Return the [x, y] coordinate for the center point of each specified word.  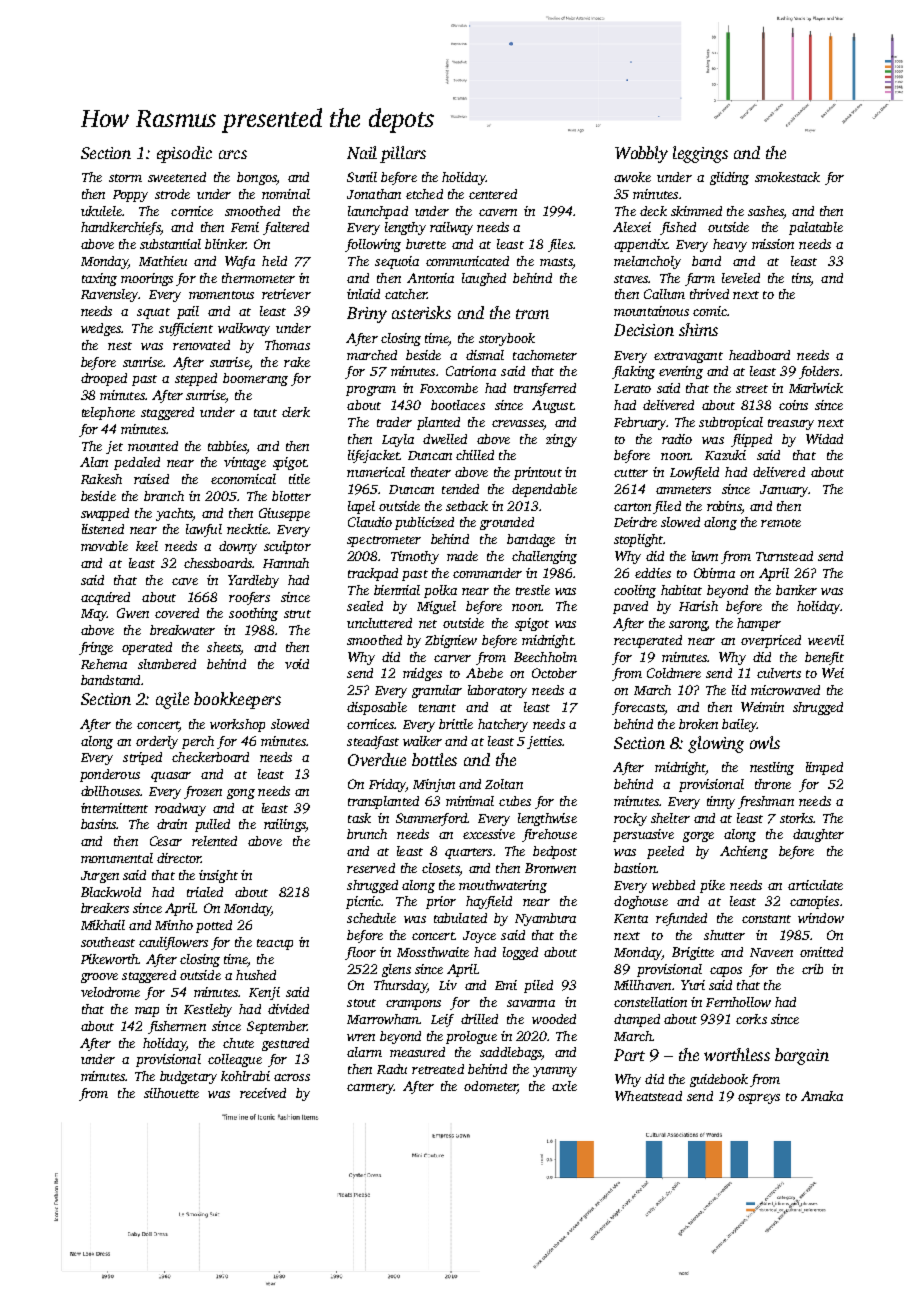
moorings [147, 279]
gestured [285, 1044]
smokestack [787, 177]
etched [424, 194]
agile [172, 700]
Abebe [484, 673]
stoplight [638, 540]
